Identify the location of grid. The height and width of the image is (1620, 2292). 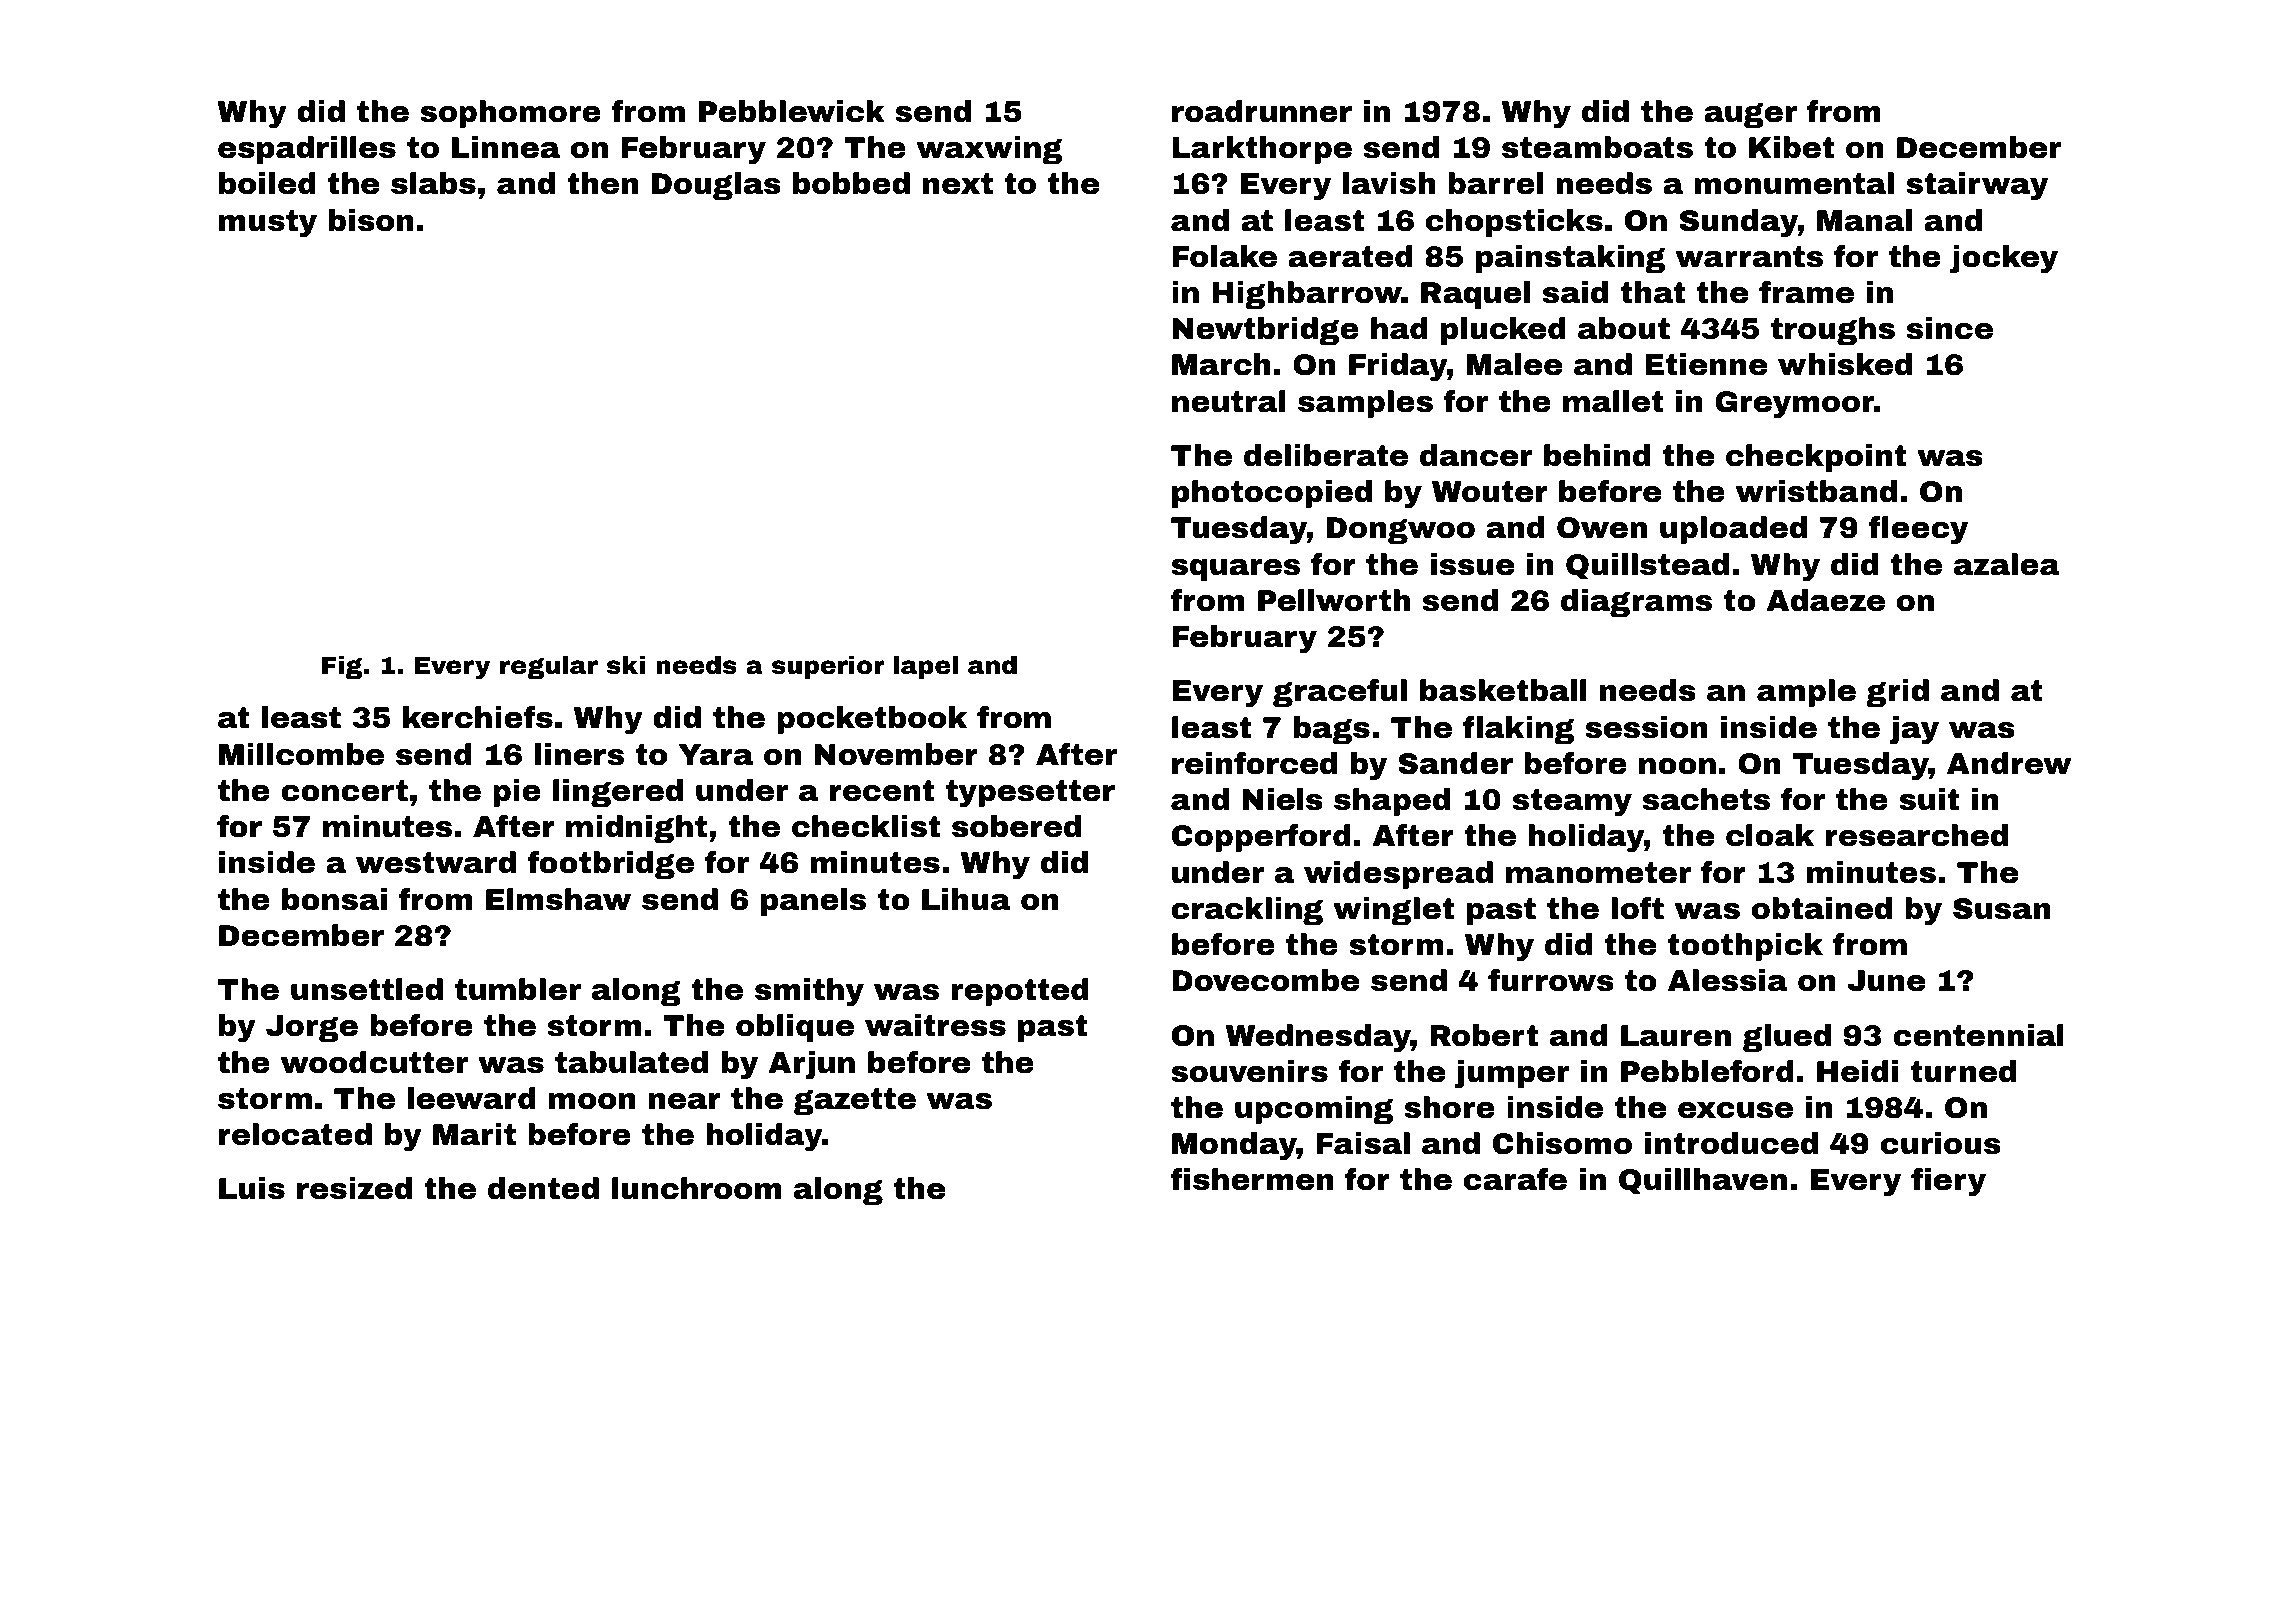
(1897, 693).
